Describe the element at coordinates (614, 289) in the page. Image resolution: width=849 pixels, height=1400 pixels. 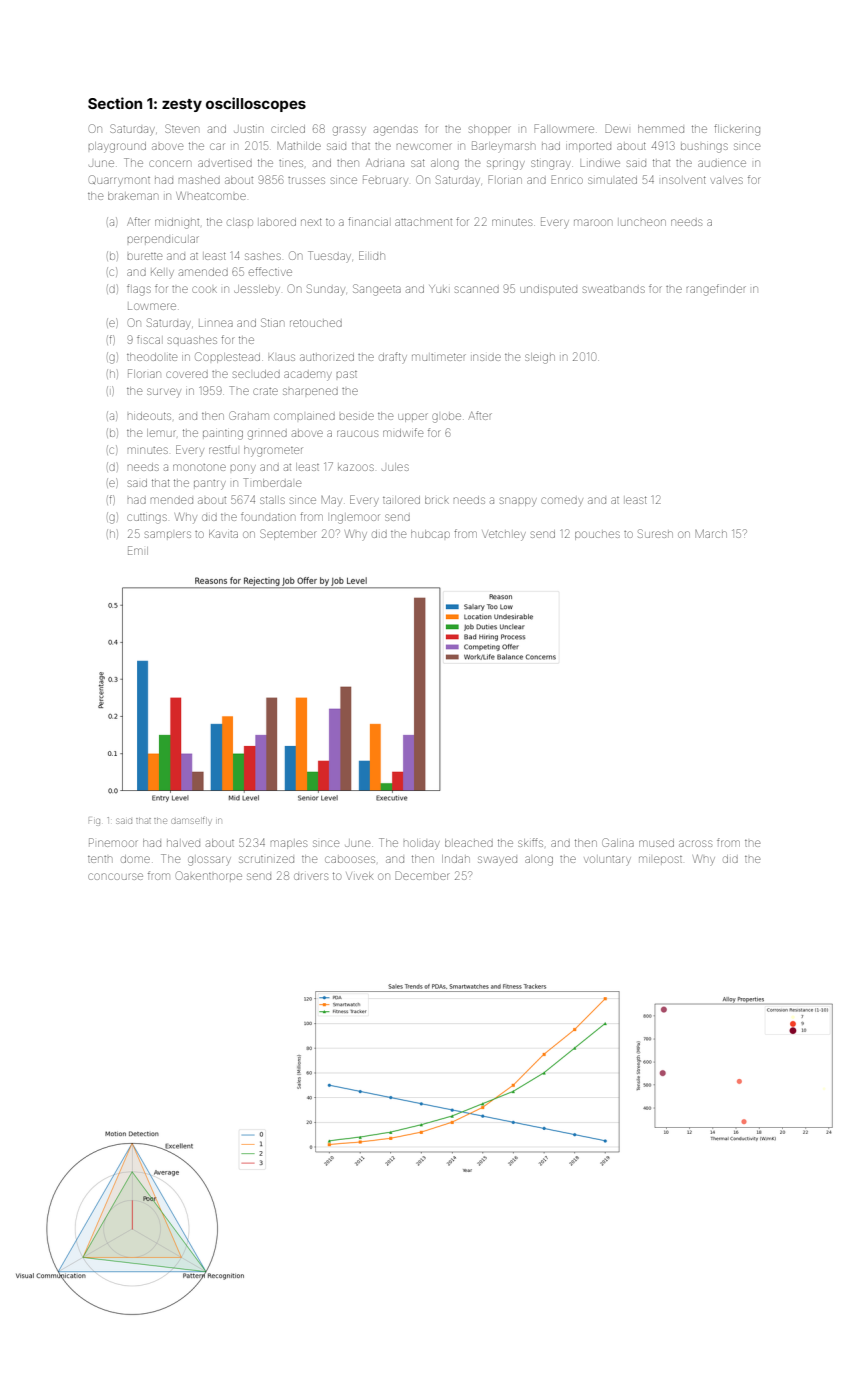
I see `sweatbands` at that location.
